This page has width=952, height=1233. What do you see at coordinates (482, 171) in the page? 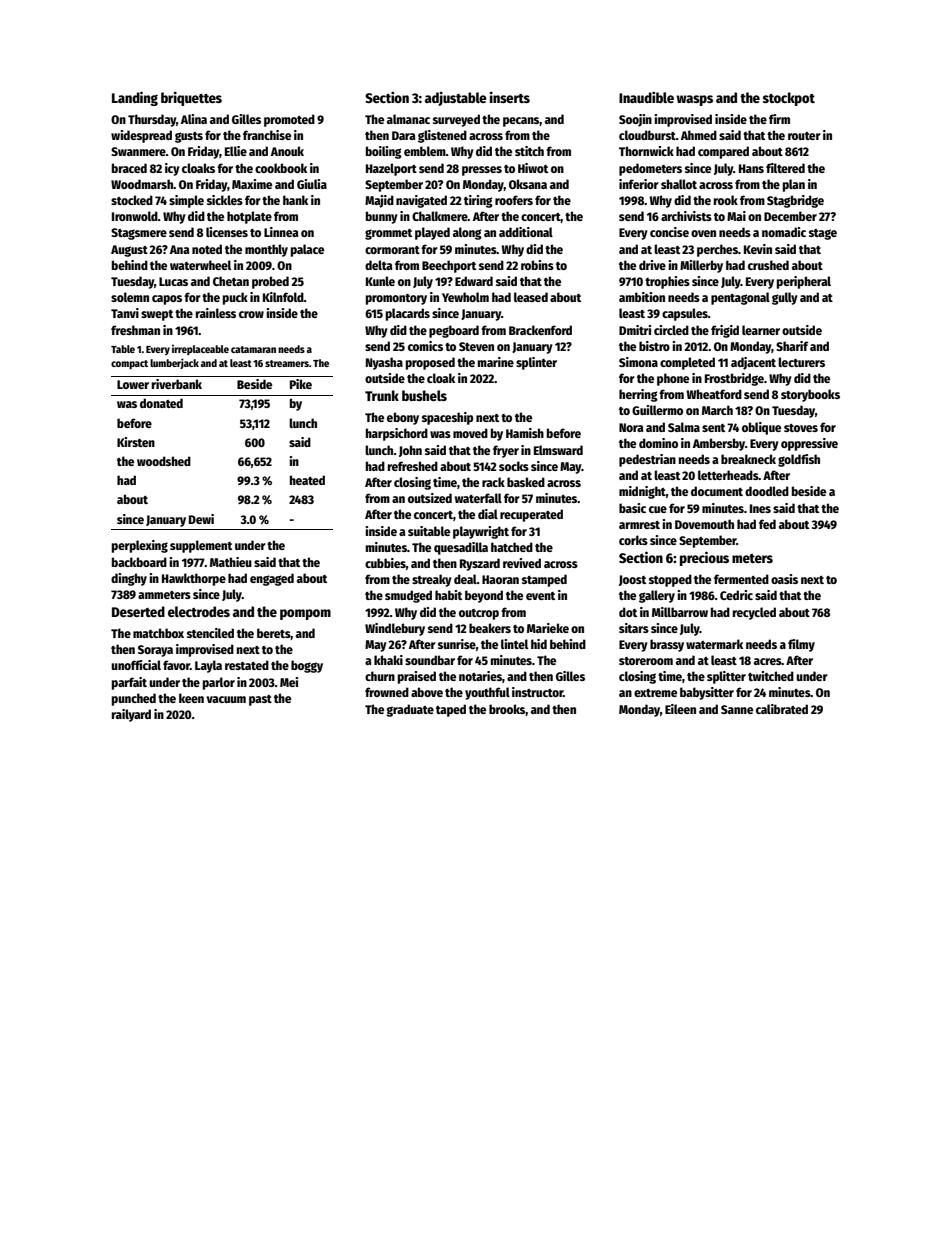
I see `presses` at bounding box center [482, 171].
